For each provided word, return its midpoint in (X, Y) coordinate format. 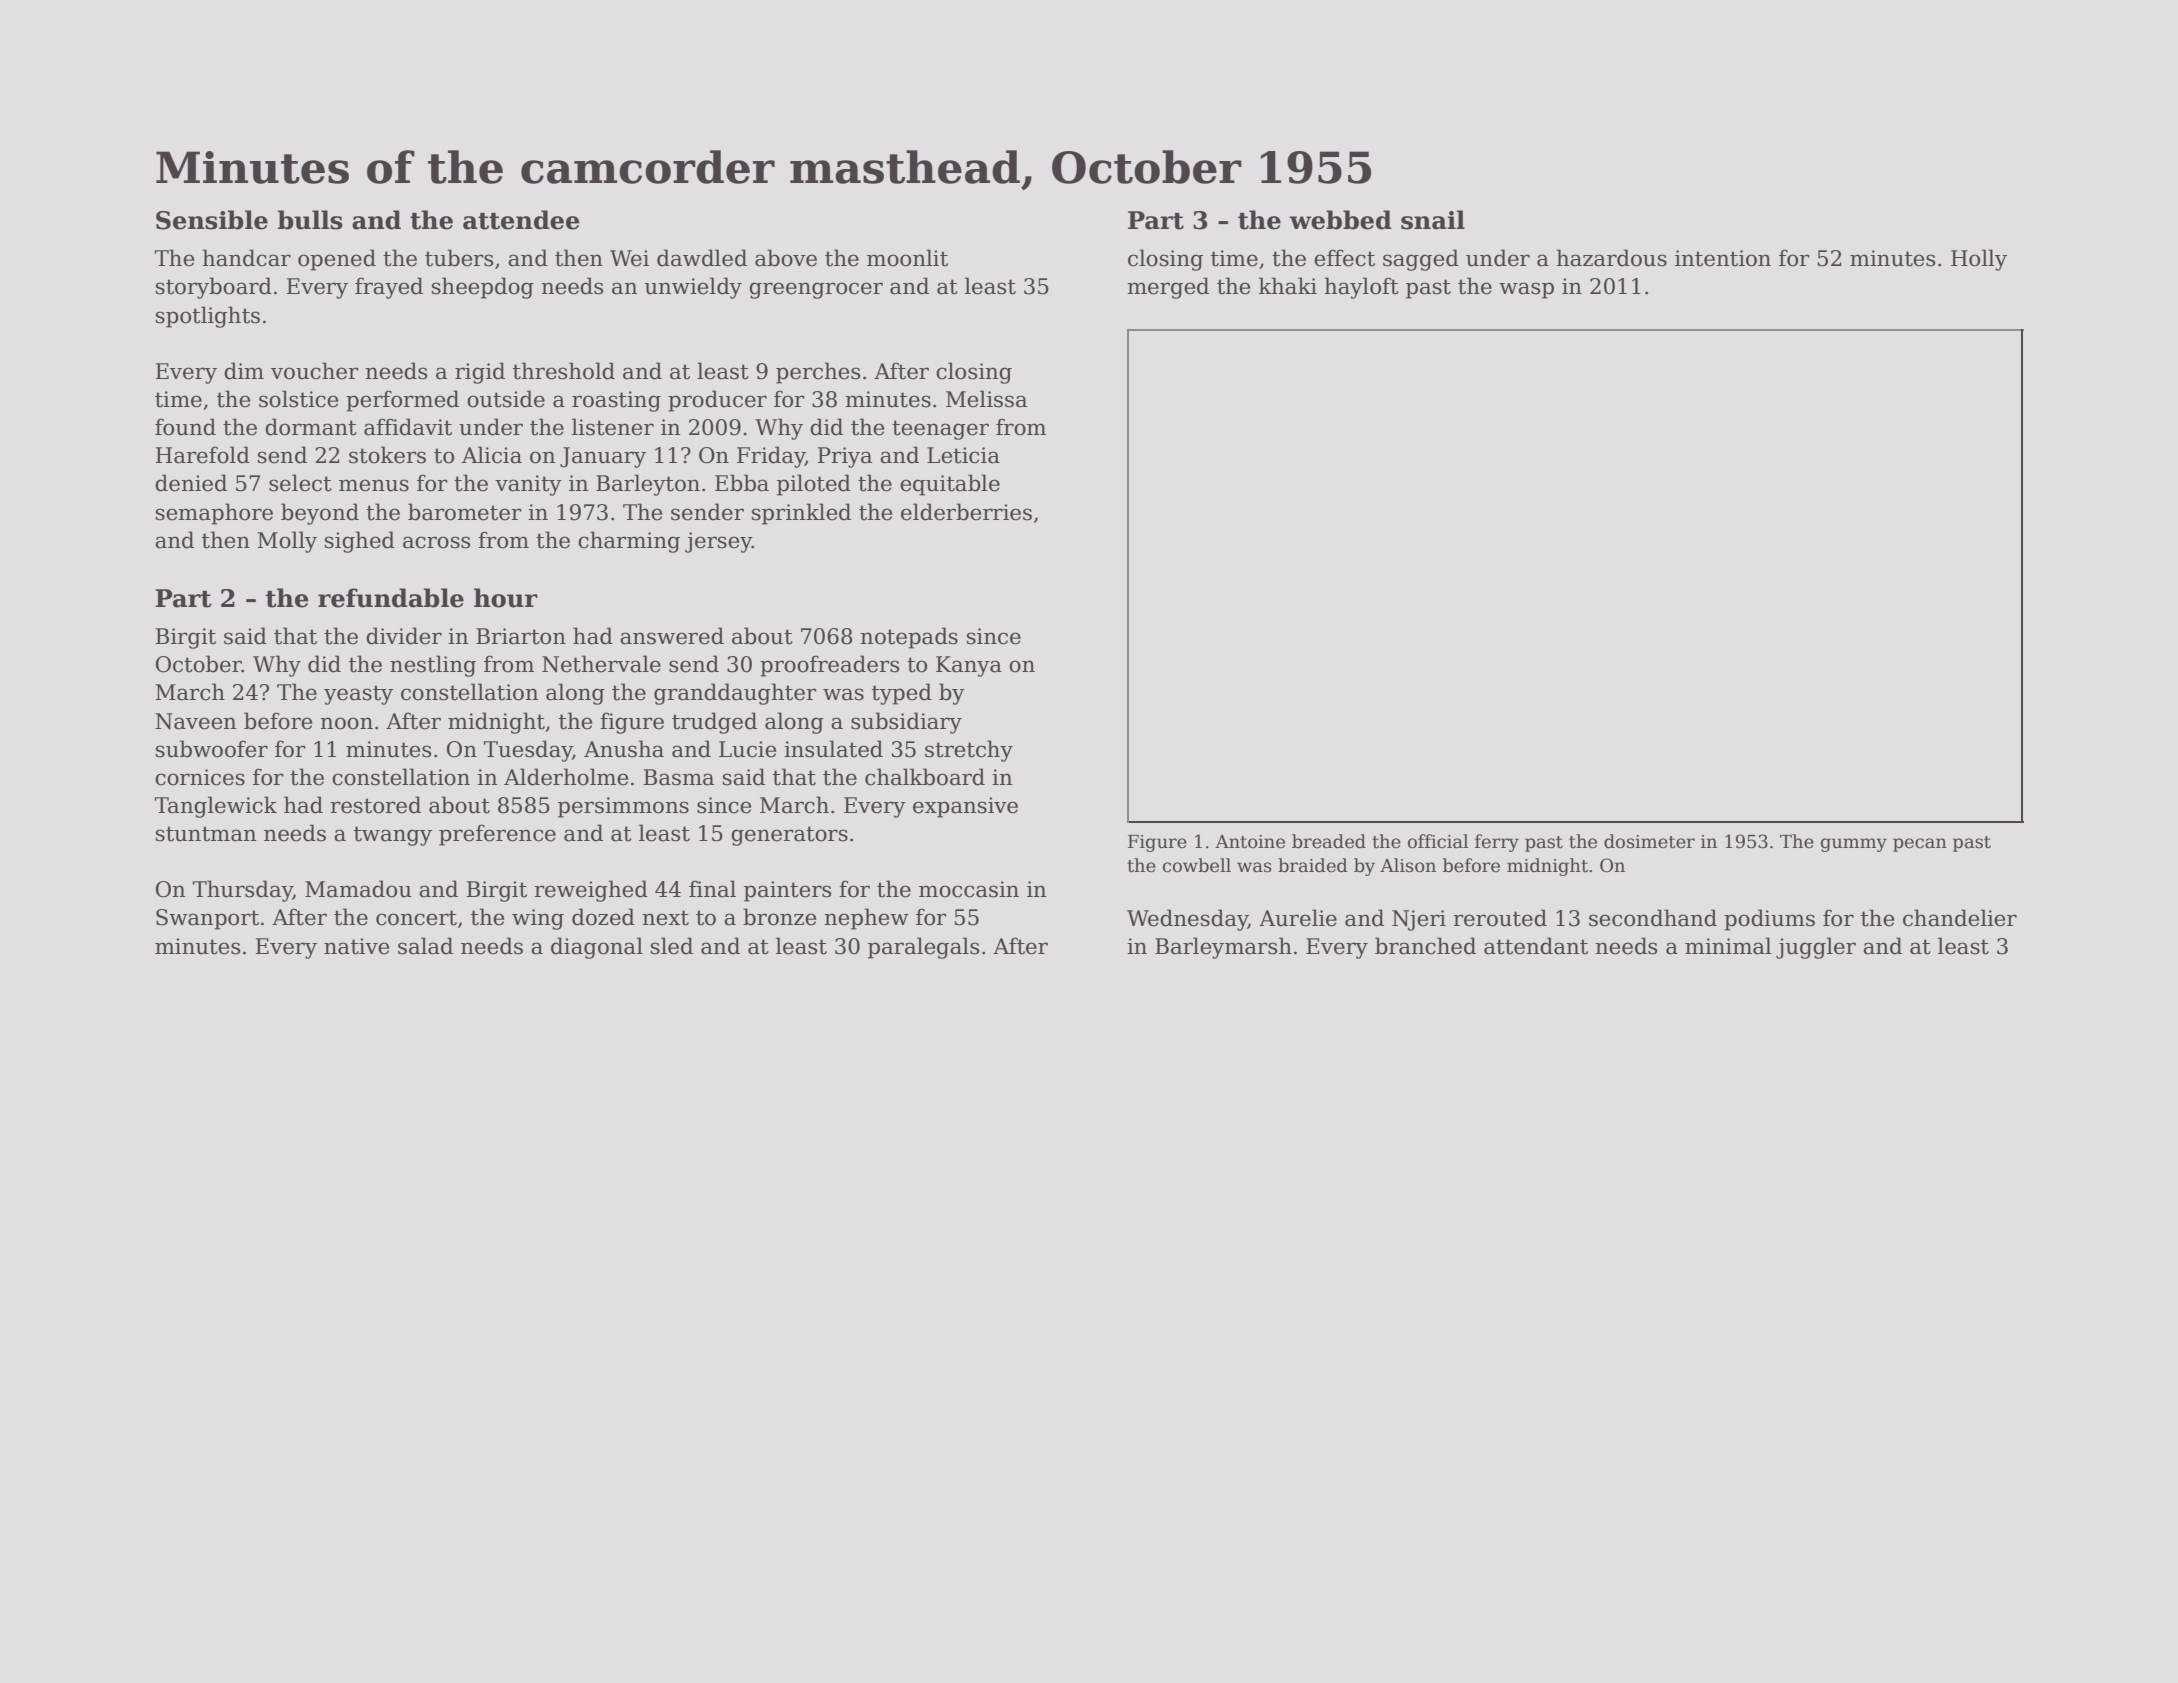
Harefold (202, 455)
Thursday (243, 891)
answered (672, 636)
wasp (1526, 290)
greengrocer (816, 290)
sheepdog (483, 288)
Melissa (986, 399)
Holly (1979, 260)
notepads (909, 638)
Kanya (969, 666)
